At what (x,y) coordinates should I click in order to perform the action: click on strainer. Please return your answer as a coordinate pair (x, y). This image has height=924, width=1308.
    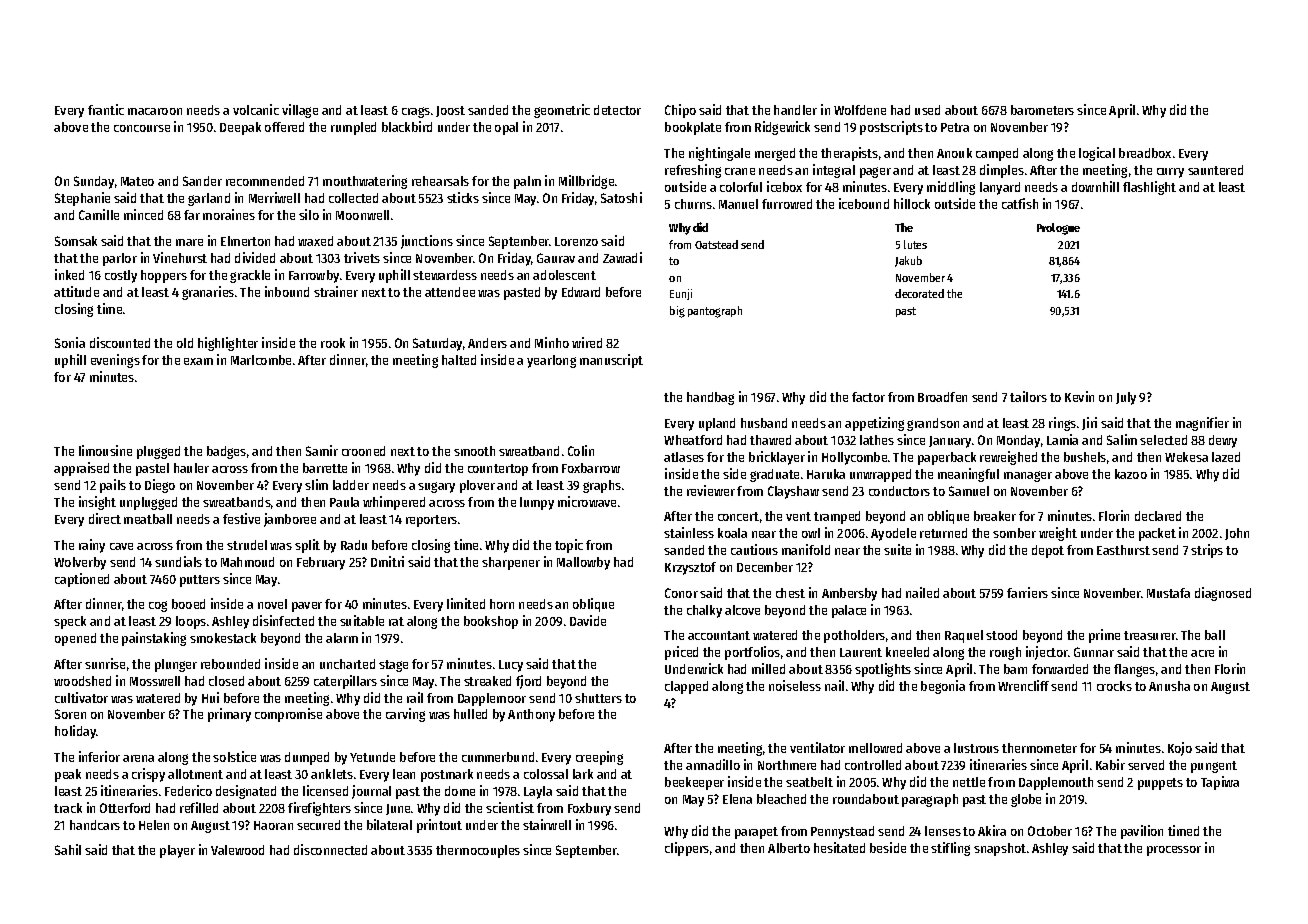
    Looking at the image, I should click on (336, 291).
